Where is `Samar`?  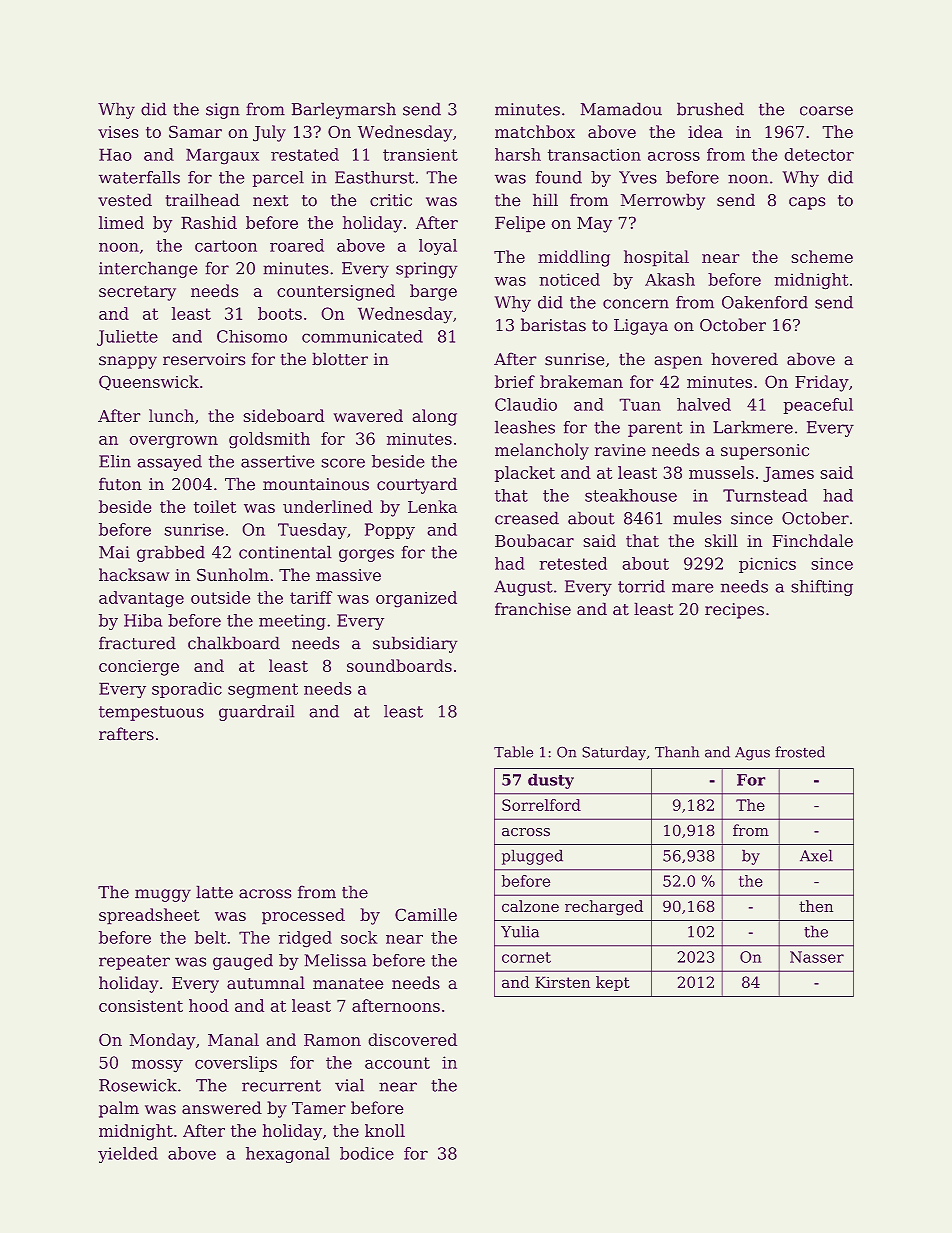 Samar is located at coordinates (195, 132).
